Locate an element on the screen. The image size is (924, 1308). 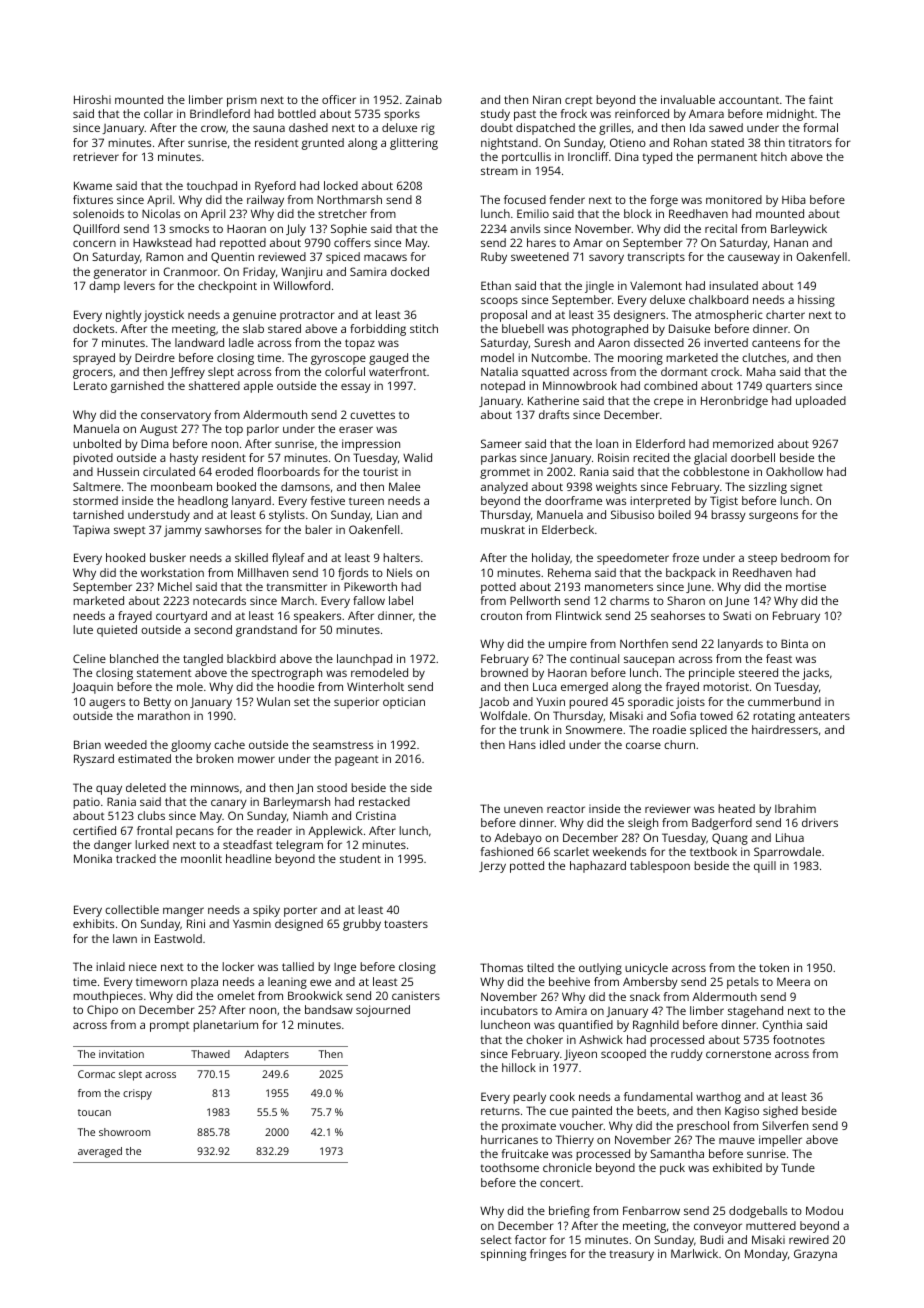
fender is located at coordinates (567, 199).
